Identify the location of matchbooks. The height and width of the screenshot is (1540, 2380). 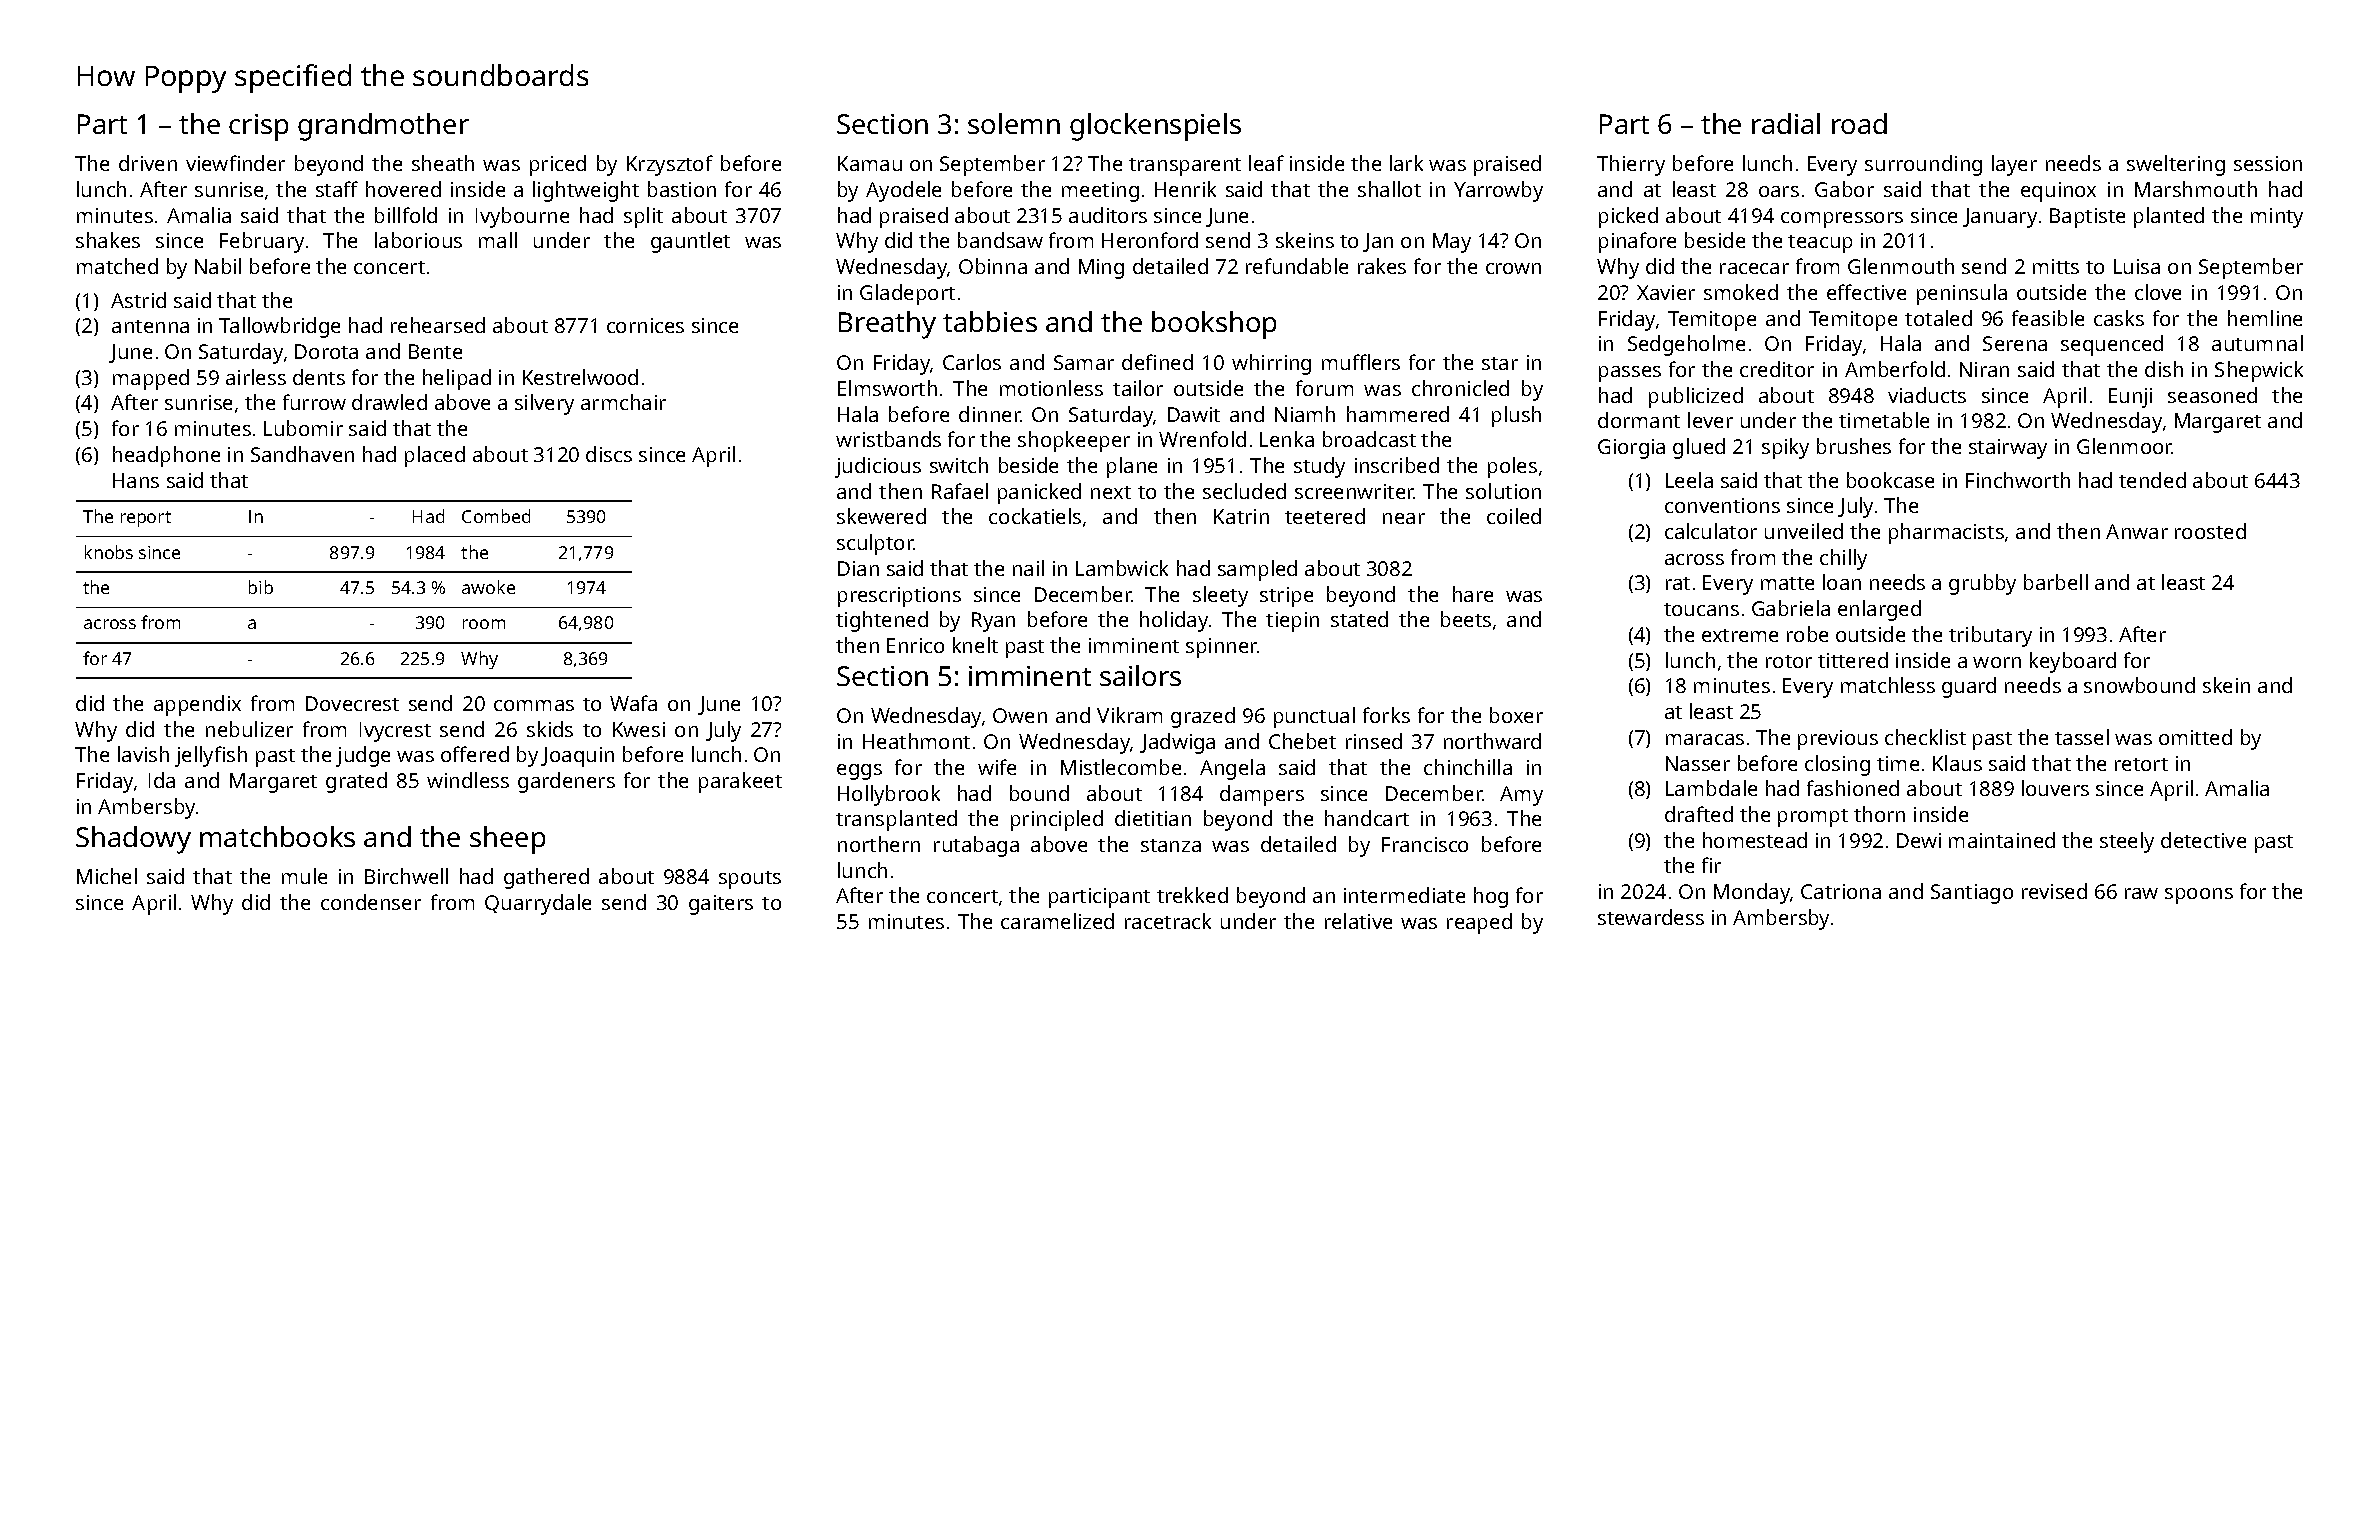
(277, 836).
